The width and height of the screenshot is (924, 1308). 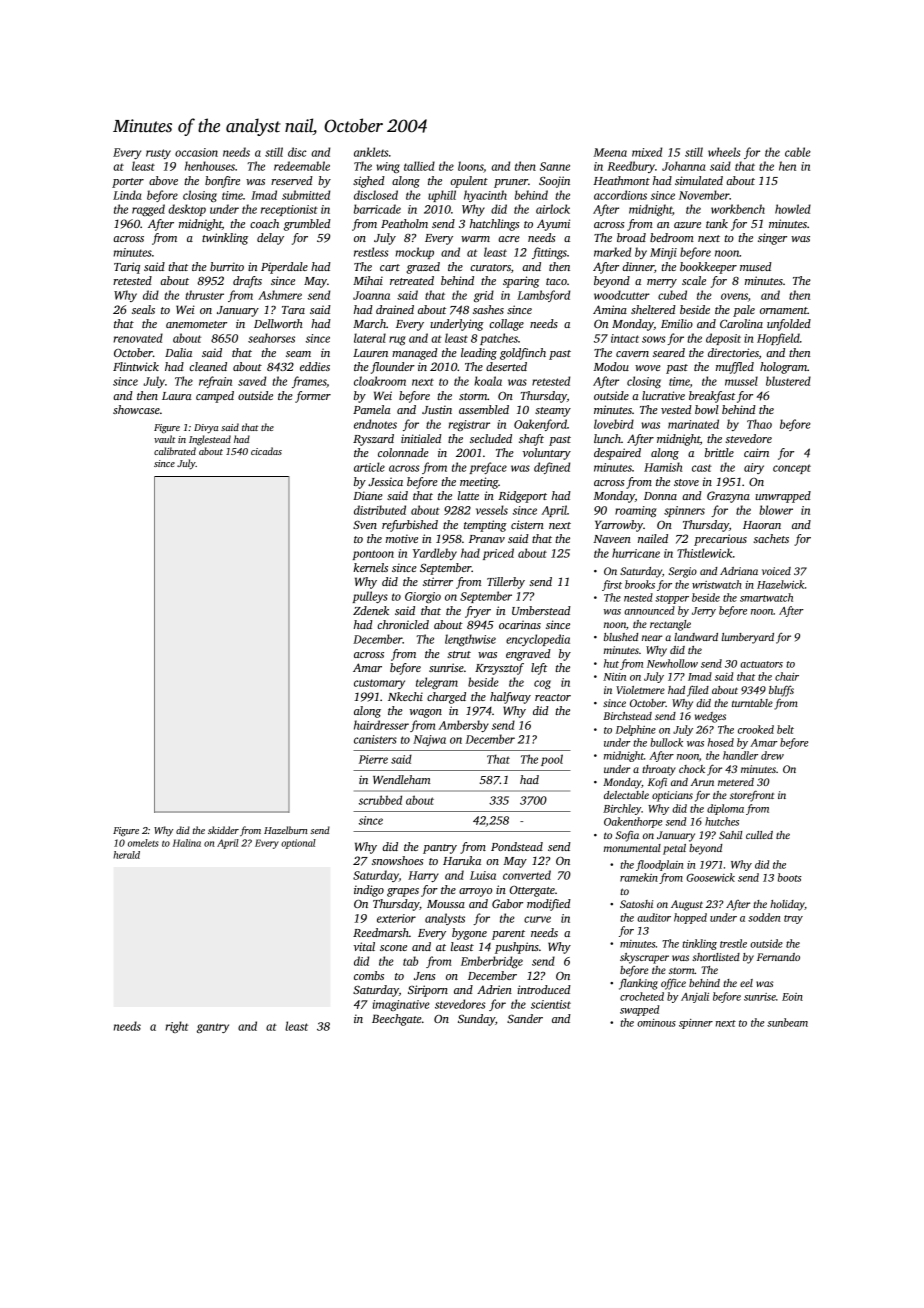 I want to click on telegram, so click(x=437, y=683).
